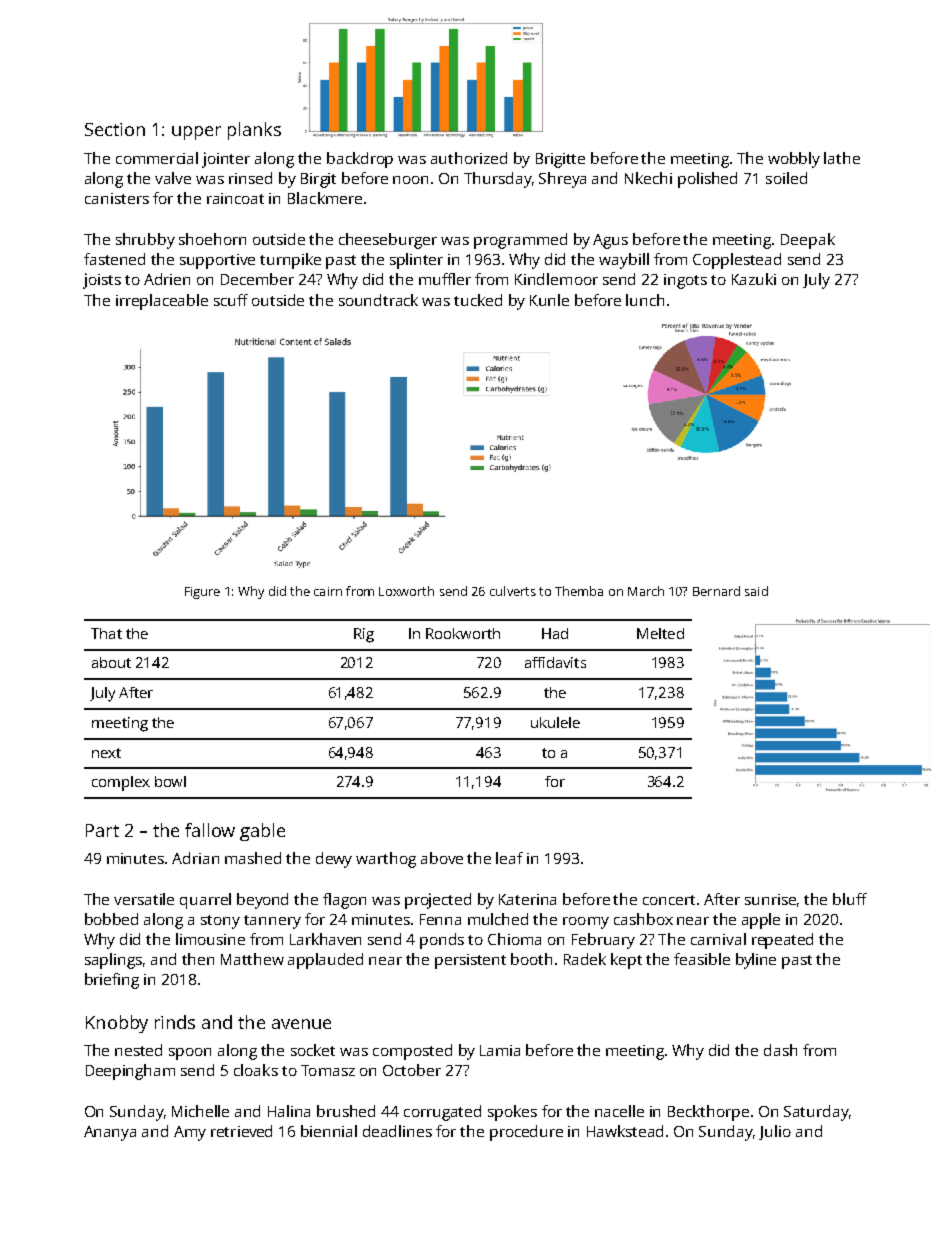  What do you see at coordinates (145, 241) in the screenshot?
I see `shrubby` at bounding box center [145, 241].
